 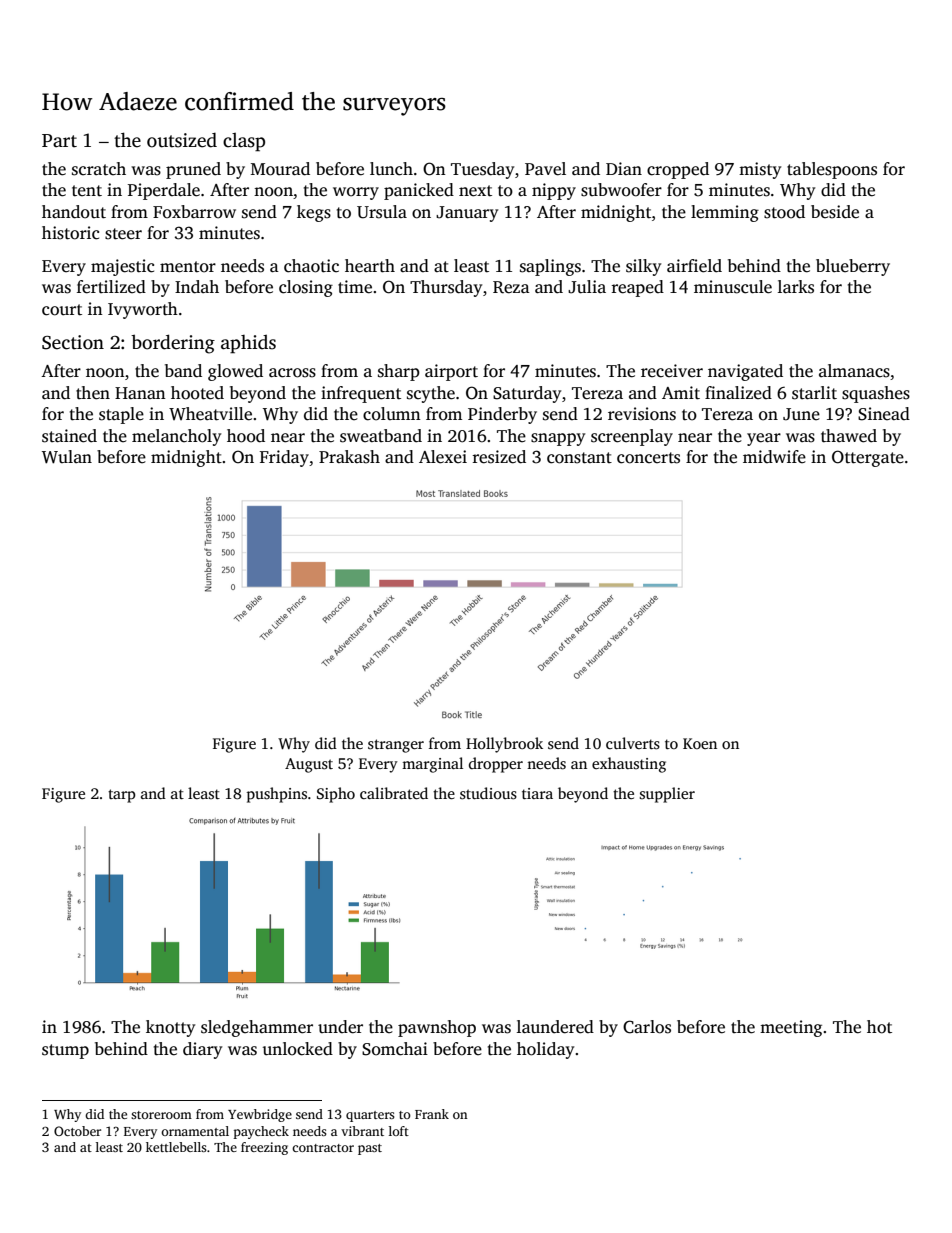 What do you see at coordinates (853, 267) in the screenshot?
I see `blueberry` at bounding box center [853, 267].
